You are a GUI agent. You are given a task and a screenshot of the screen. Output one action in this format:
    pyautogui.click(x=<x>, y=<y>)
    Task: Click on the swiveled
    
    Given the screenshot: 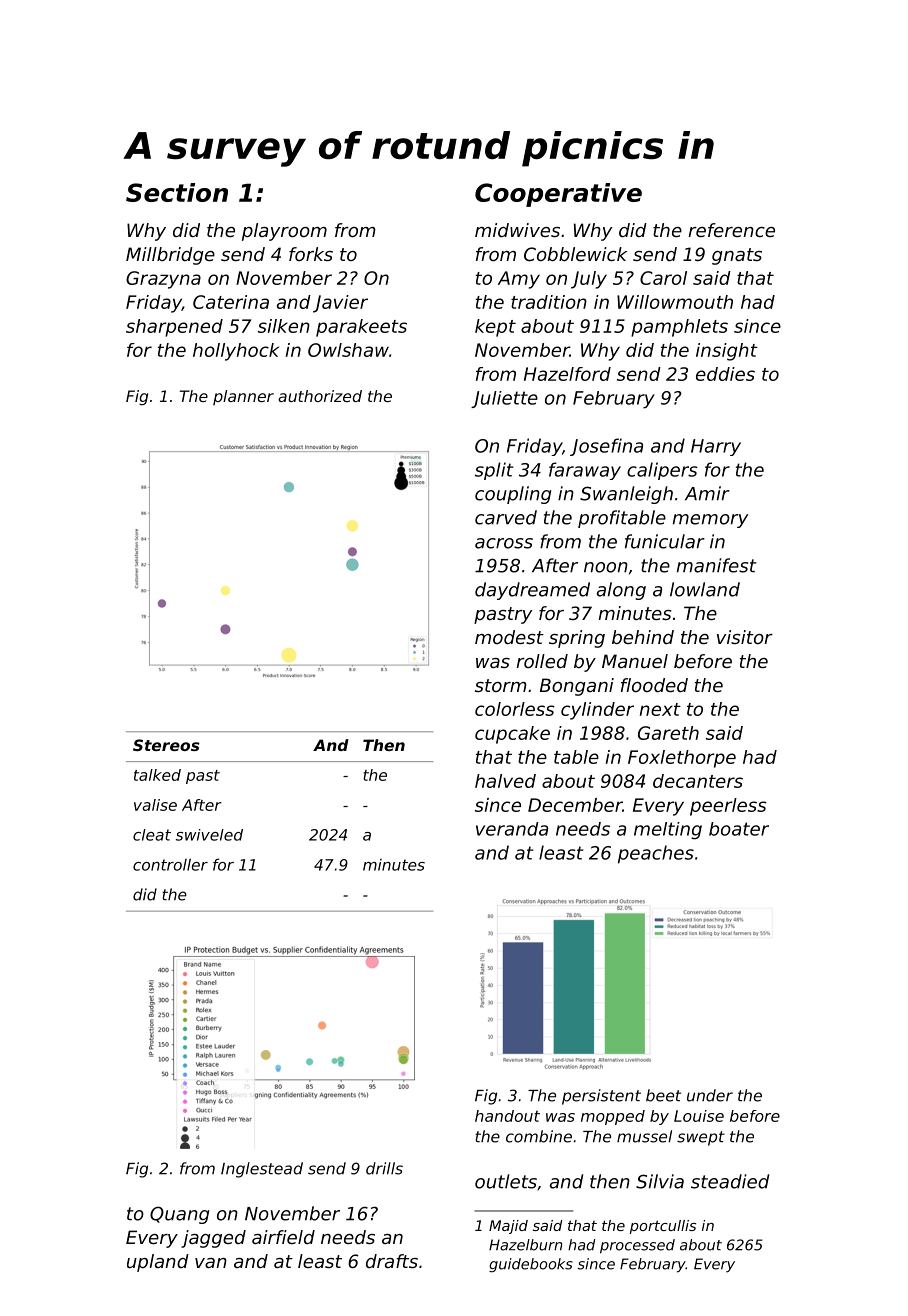 What is the action you would take?
    pyautogui.click(x=209, y=835)
